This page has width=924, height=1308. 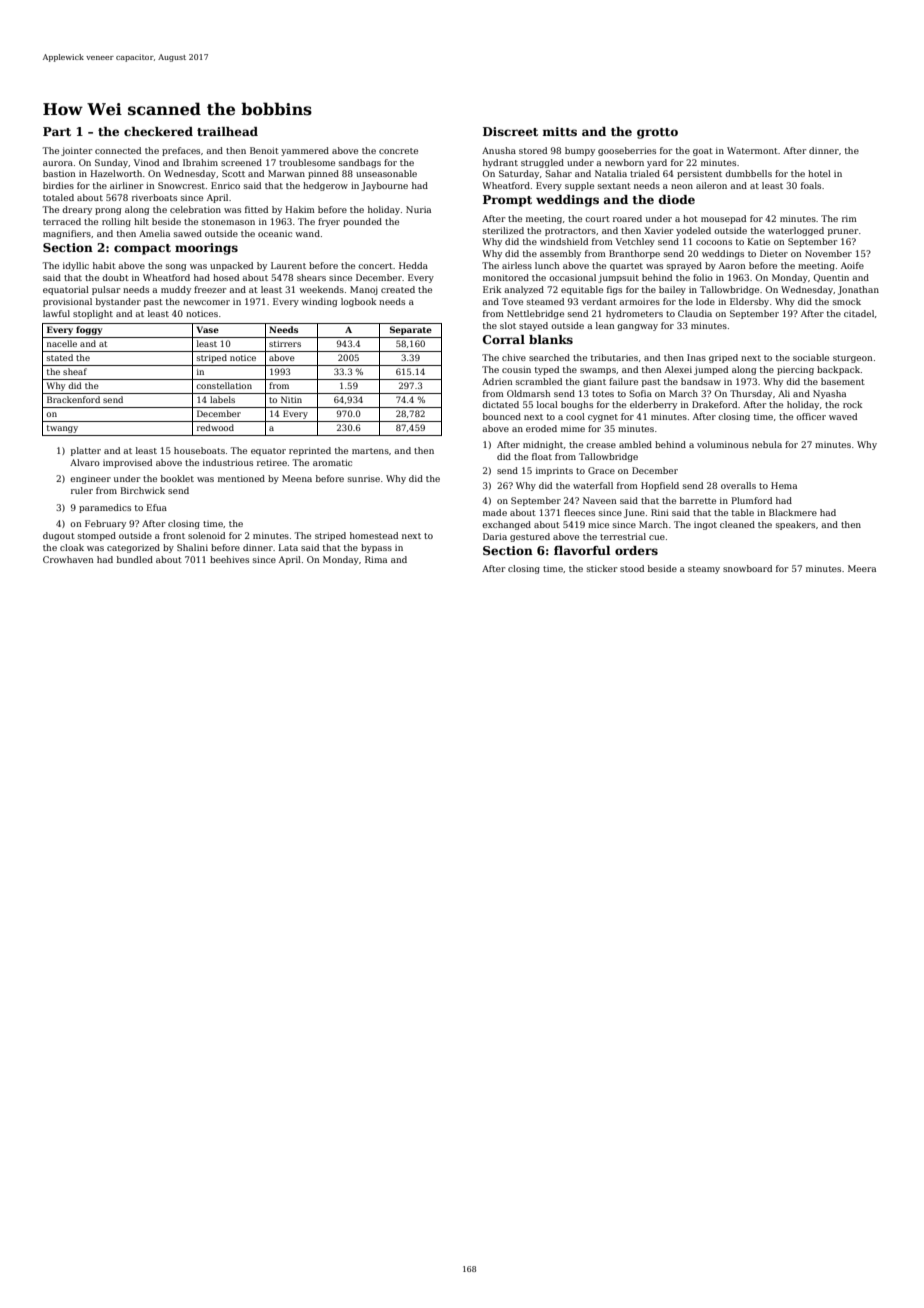 I want to click on Meera, so click(x=862, y=568).
